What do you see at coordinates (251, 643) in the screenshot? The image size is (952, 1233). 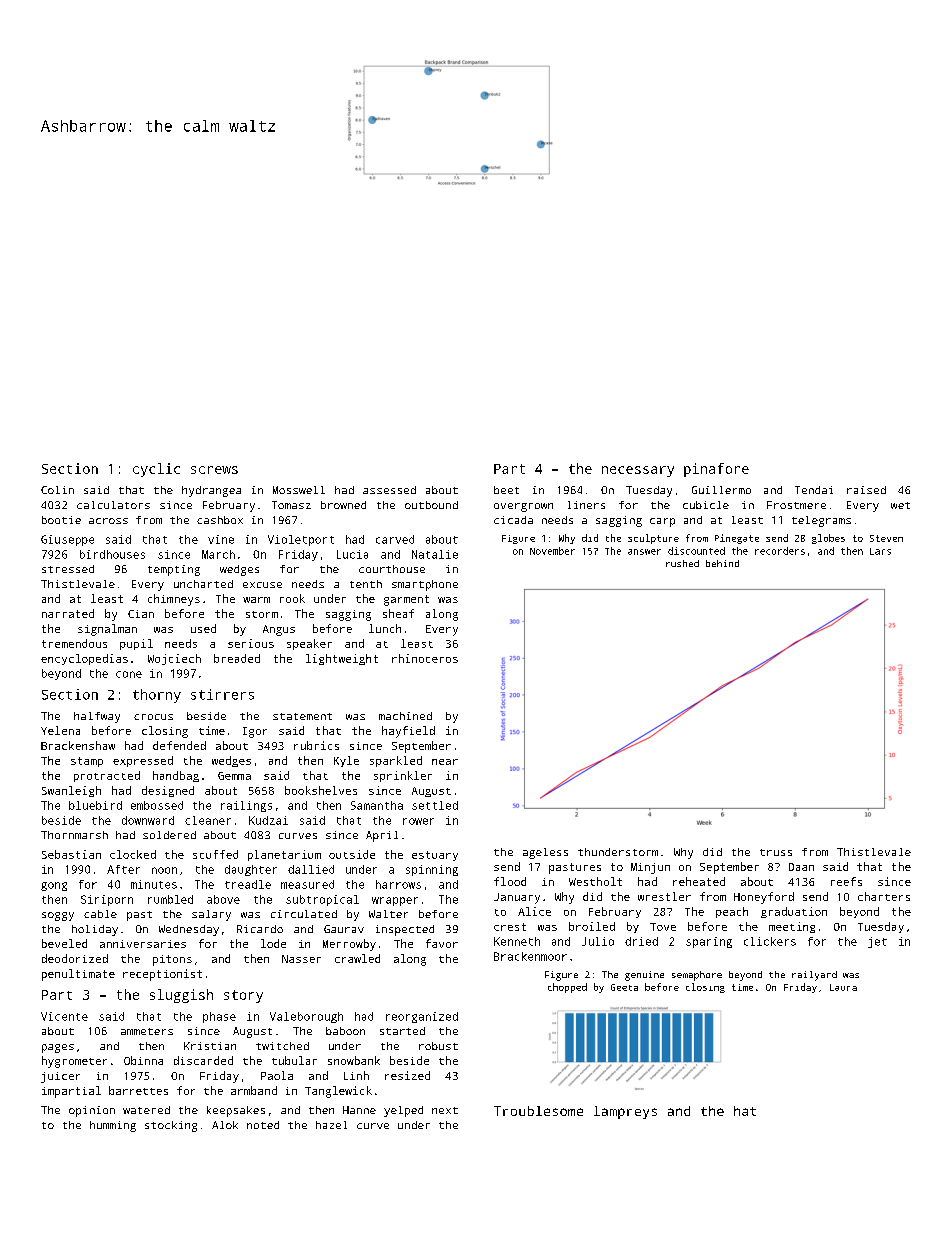 I see `serious` at bounding box center [251, 643].
